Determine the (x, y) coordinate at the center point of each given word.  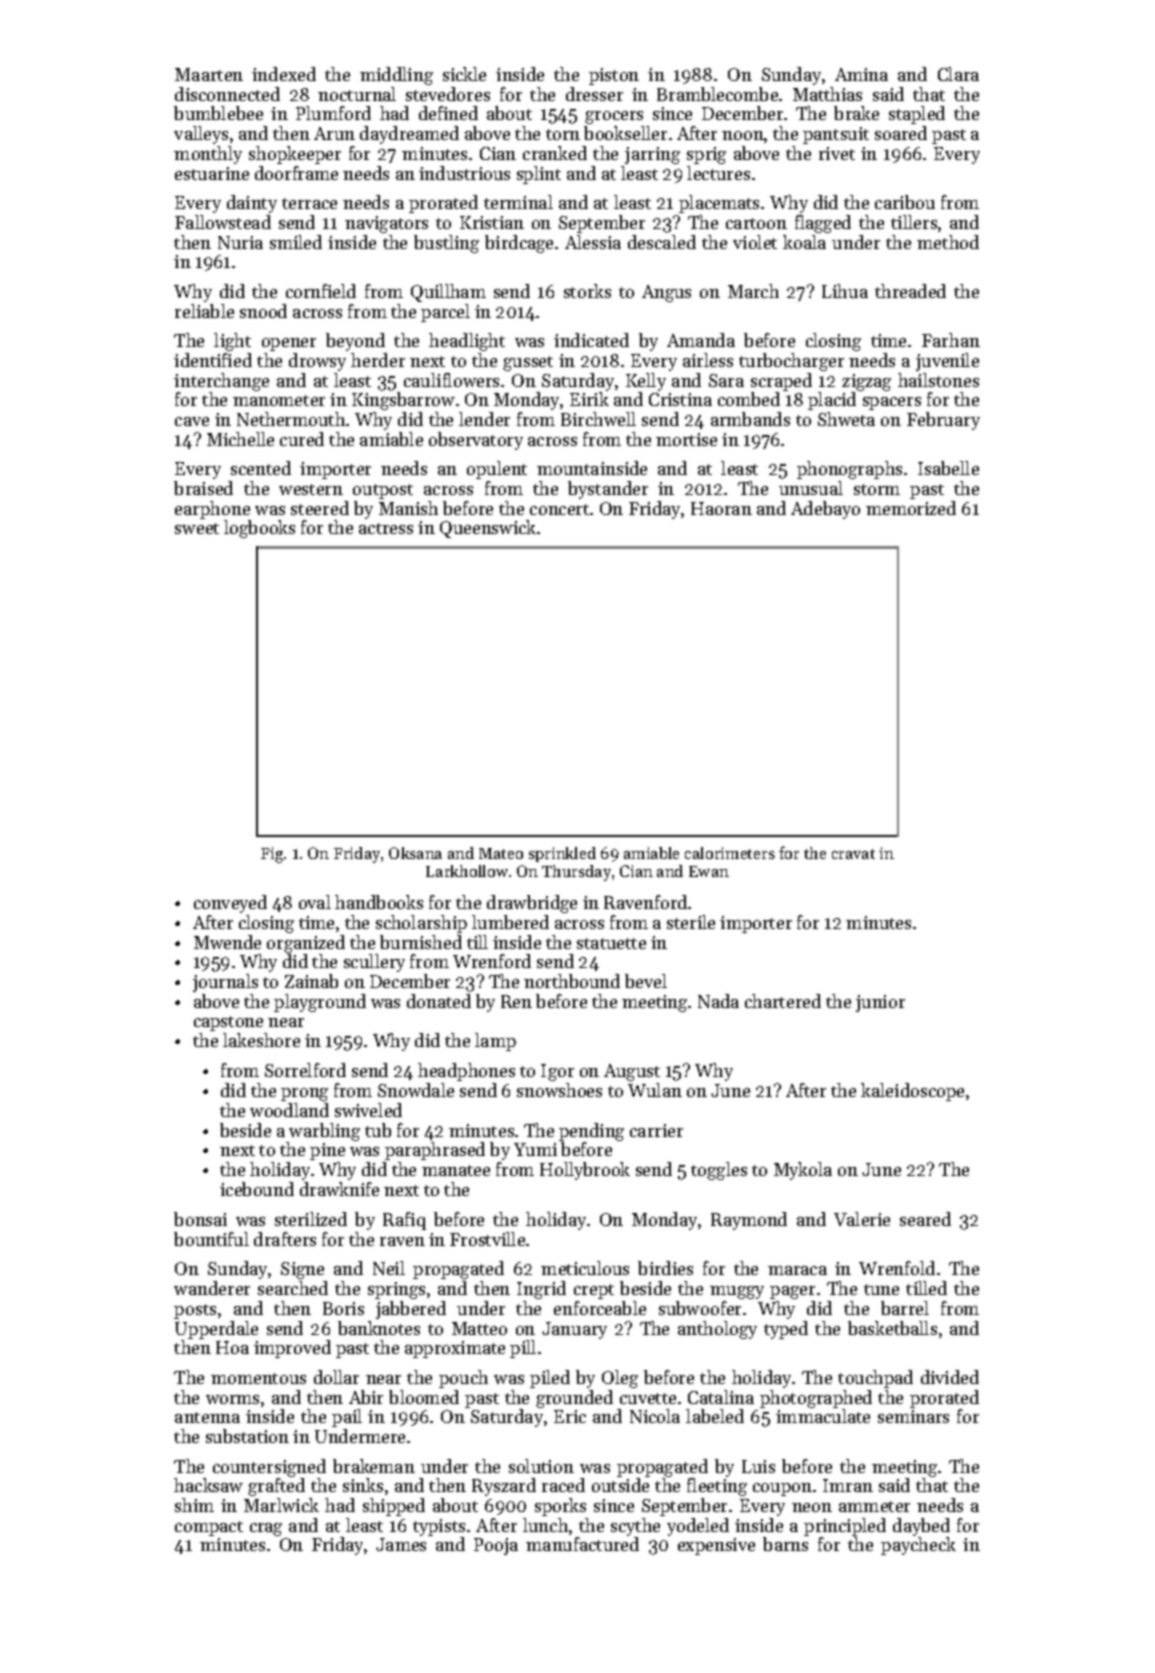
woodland (289, 1110)
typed (786, 1330)
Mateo (501, 853)
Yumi (535, 1149)
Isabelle (948, 468)
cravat (853, 854)
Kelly (646, 382)
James (401, 1544)
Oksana (415, 853)
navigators (386, 224)
